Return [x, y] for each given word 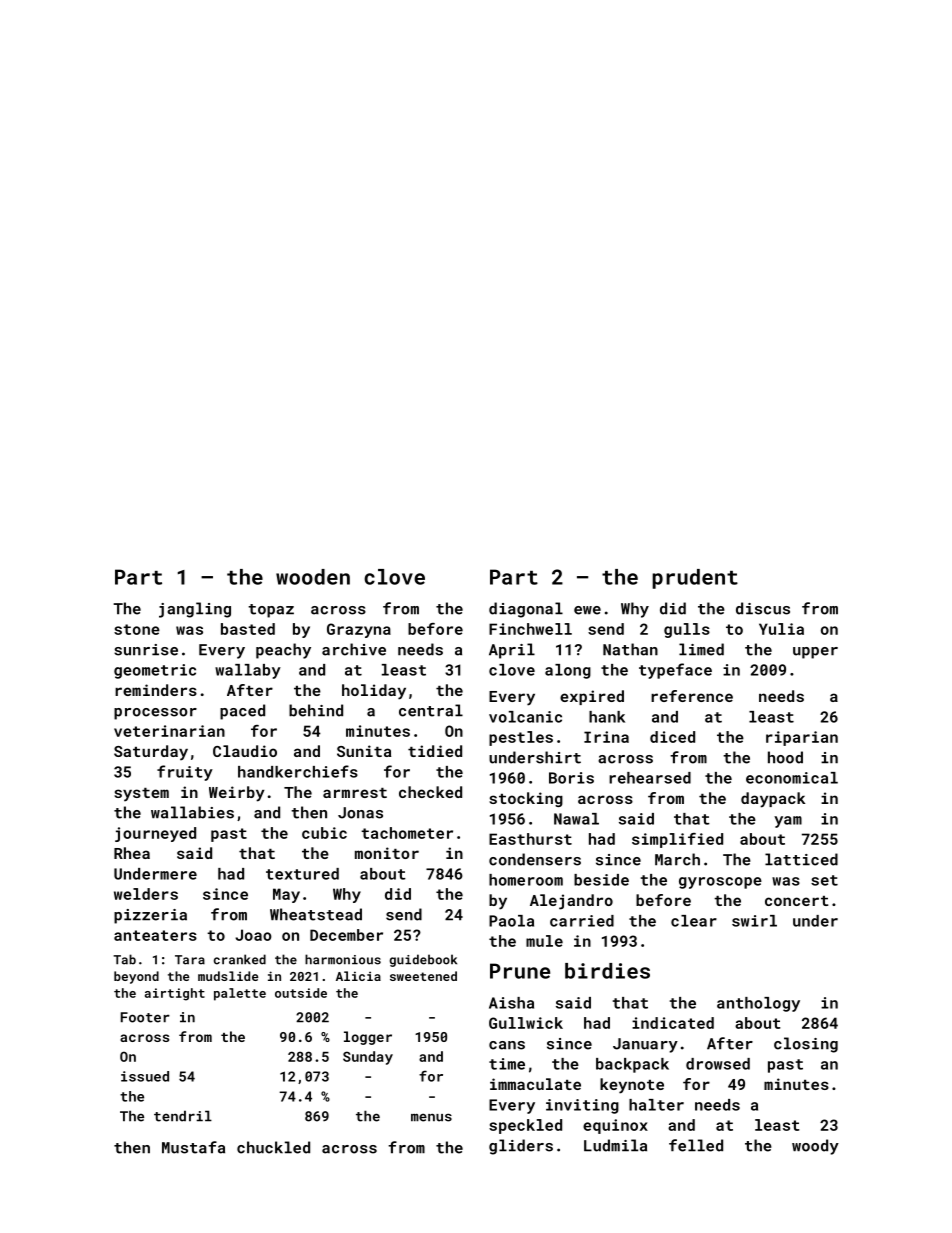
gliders [521, 1147]
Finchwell [530, 629]
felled [696, 1145]
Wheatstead [316, 914]
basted [248, 629]
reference [692, 696]
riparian [802, 738]
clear [694, 921]
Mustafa [193, 1147]
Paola [511, 921]
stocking [526, 799]
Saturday [151, 753]
